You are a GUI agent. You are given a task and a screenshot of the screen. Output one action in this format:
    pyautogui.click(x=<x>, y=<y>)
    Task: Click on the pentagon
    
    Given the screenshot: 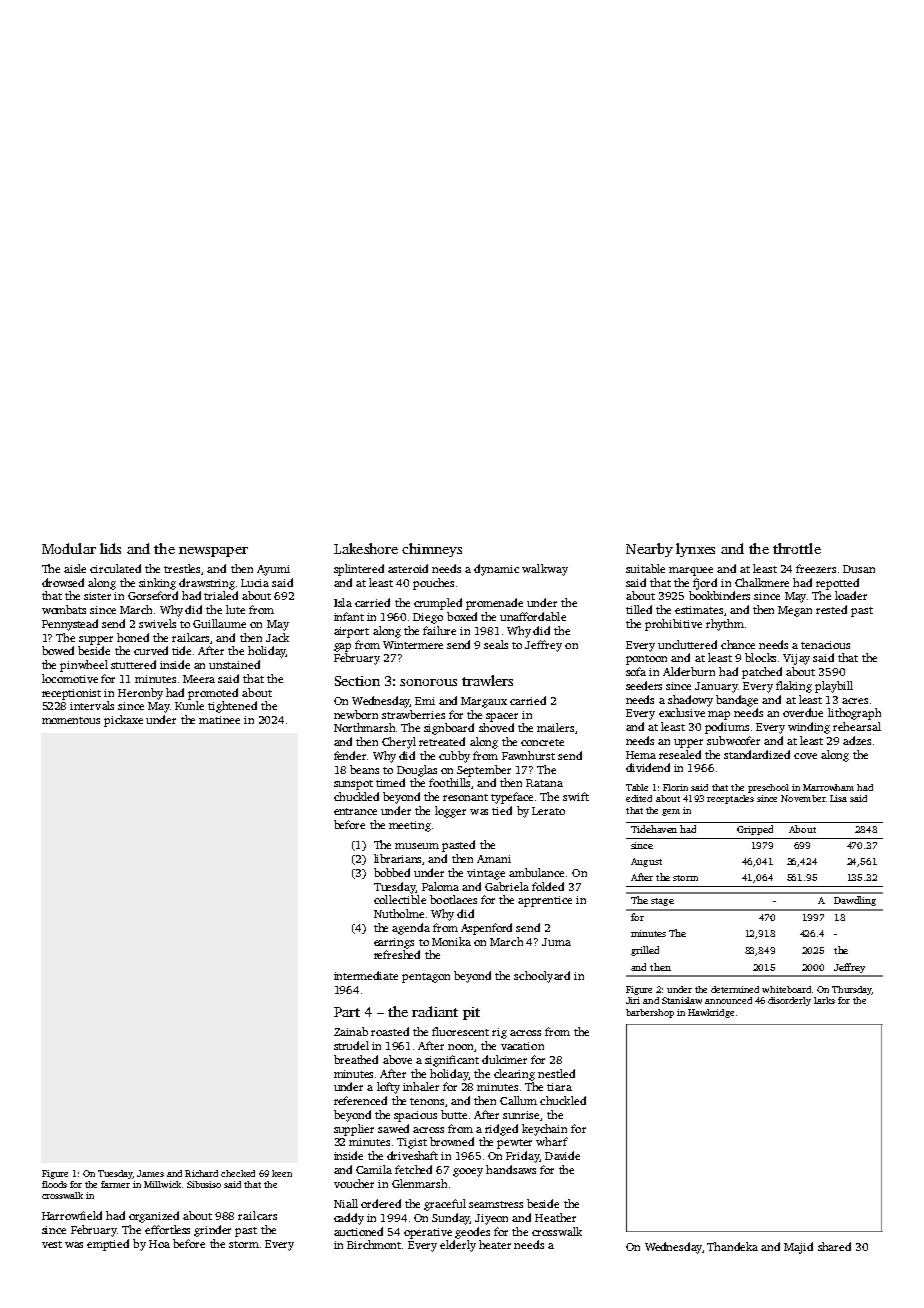 What is the action you would take?
    pyautogui.click(x=426, y=978)
